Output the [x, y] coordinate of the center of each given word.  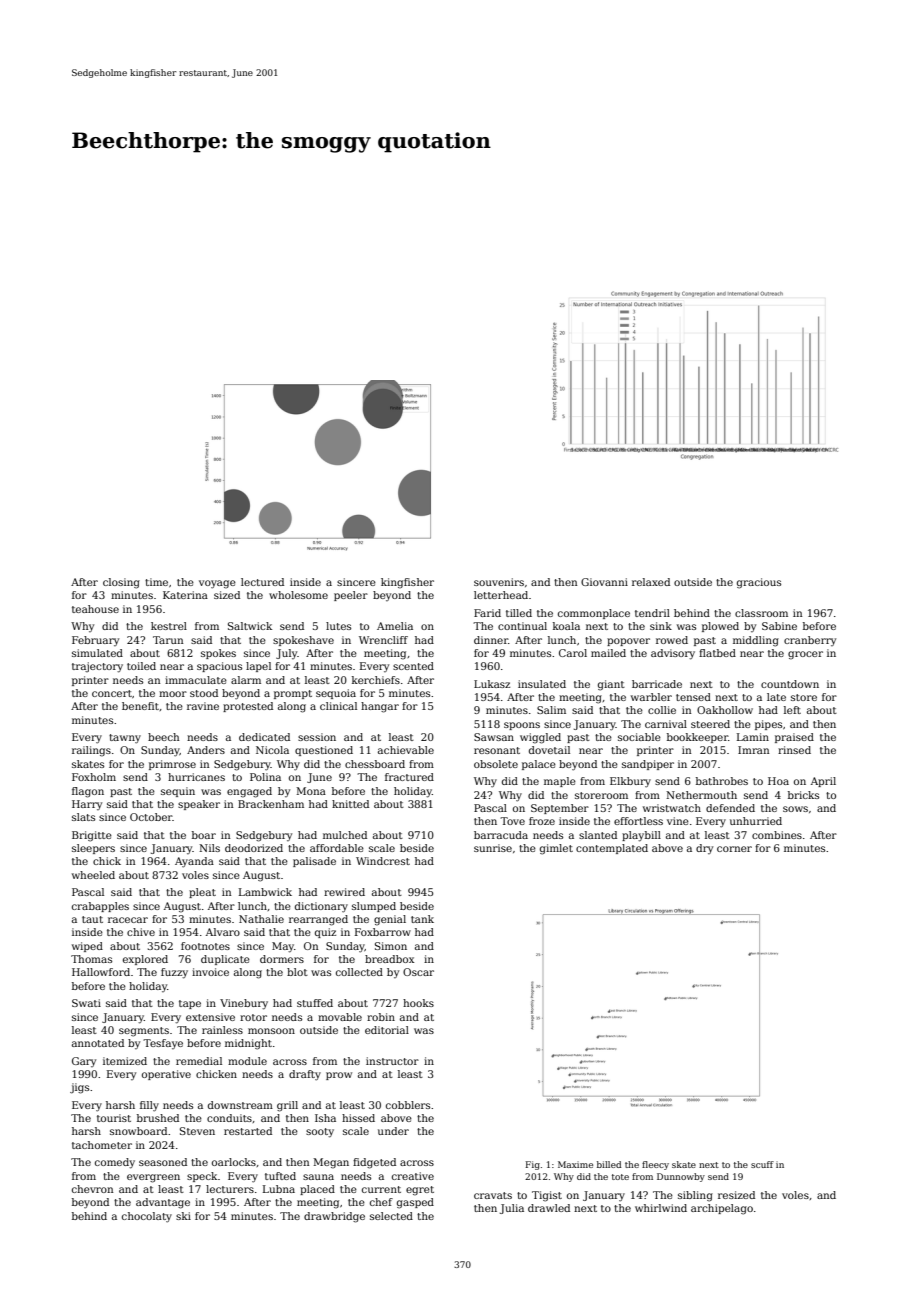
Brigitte [92, 836]
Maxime [575, 1164]
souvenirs [499, 582]
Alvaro [223, 932]
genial [390, 920]
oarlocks [234, 1162]
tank [422, 919]
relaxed [651, 582]
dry [704, 849]
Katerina [185, 595]
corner [734, 849]
